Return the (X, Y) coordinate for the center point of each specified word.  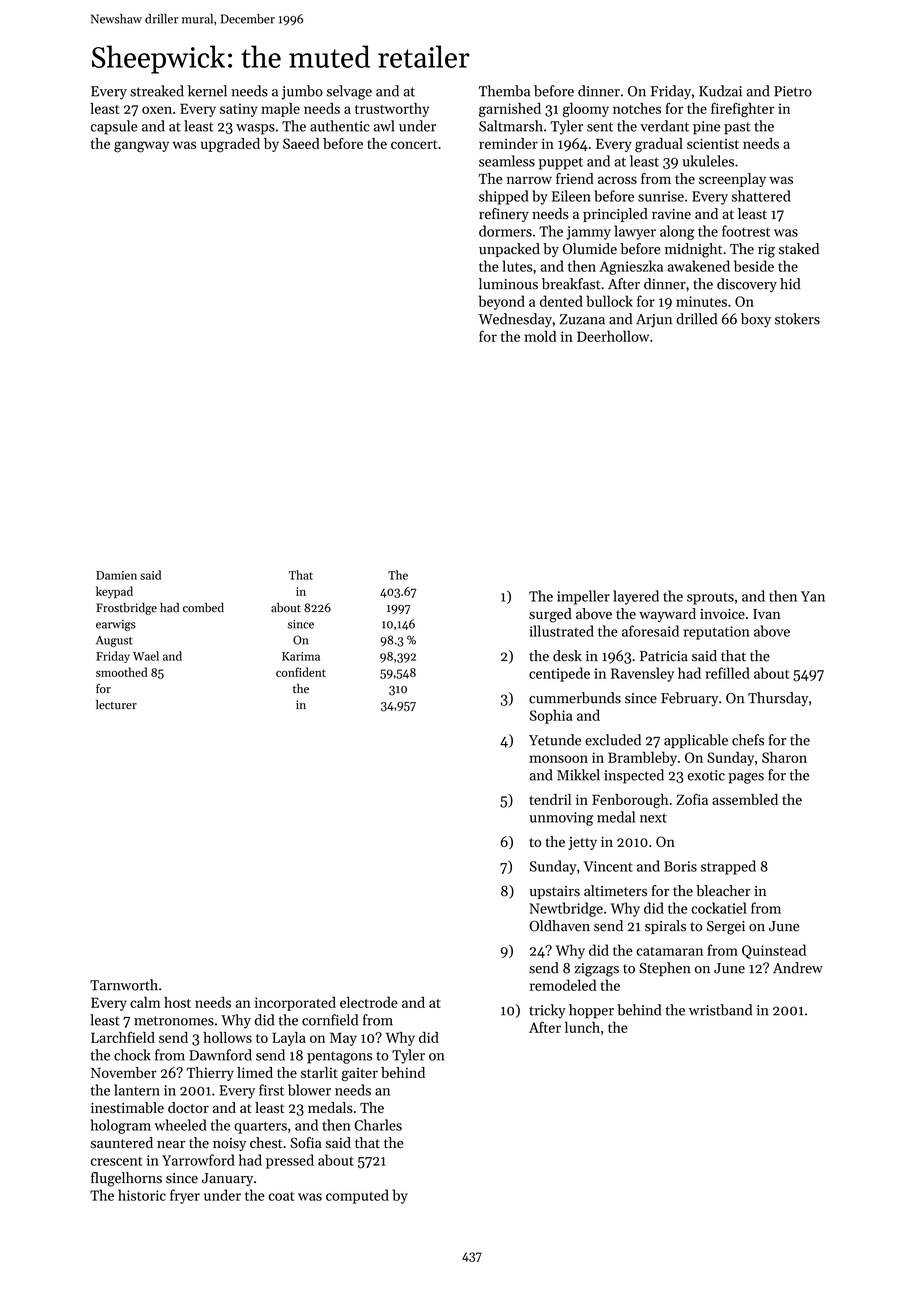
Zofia (692, 799)
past (737, 128)
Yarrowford (198, 1160)
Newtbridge (566, 909)
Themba (504, 91)
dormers (505, 231)
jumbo (302, 92)
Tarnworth (124, 985)
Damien (116, 575)
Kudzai (720, 91)
